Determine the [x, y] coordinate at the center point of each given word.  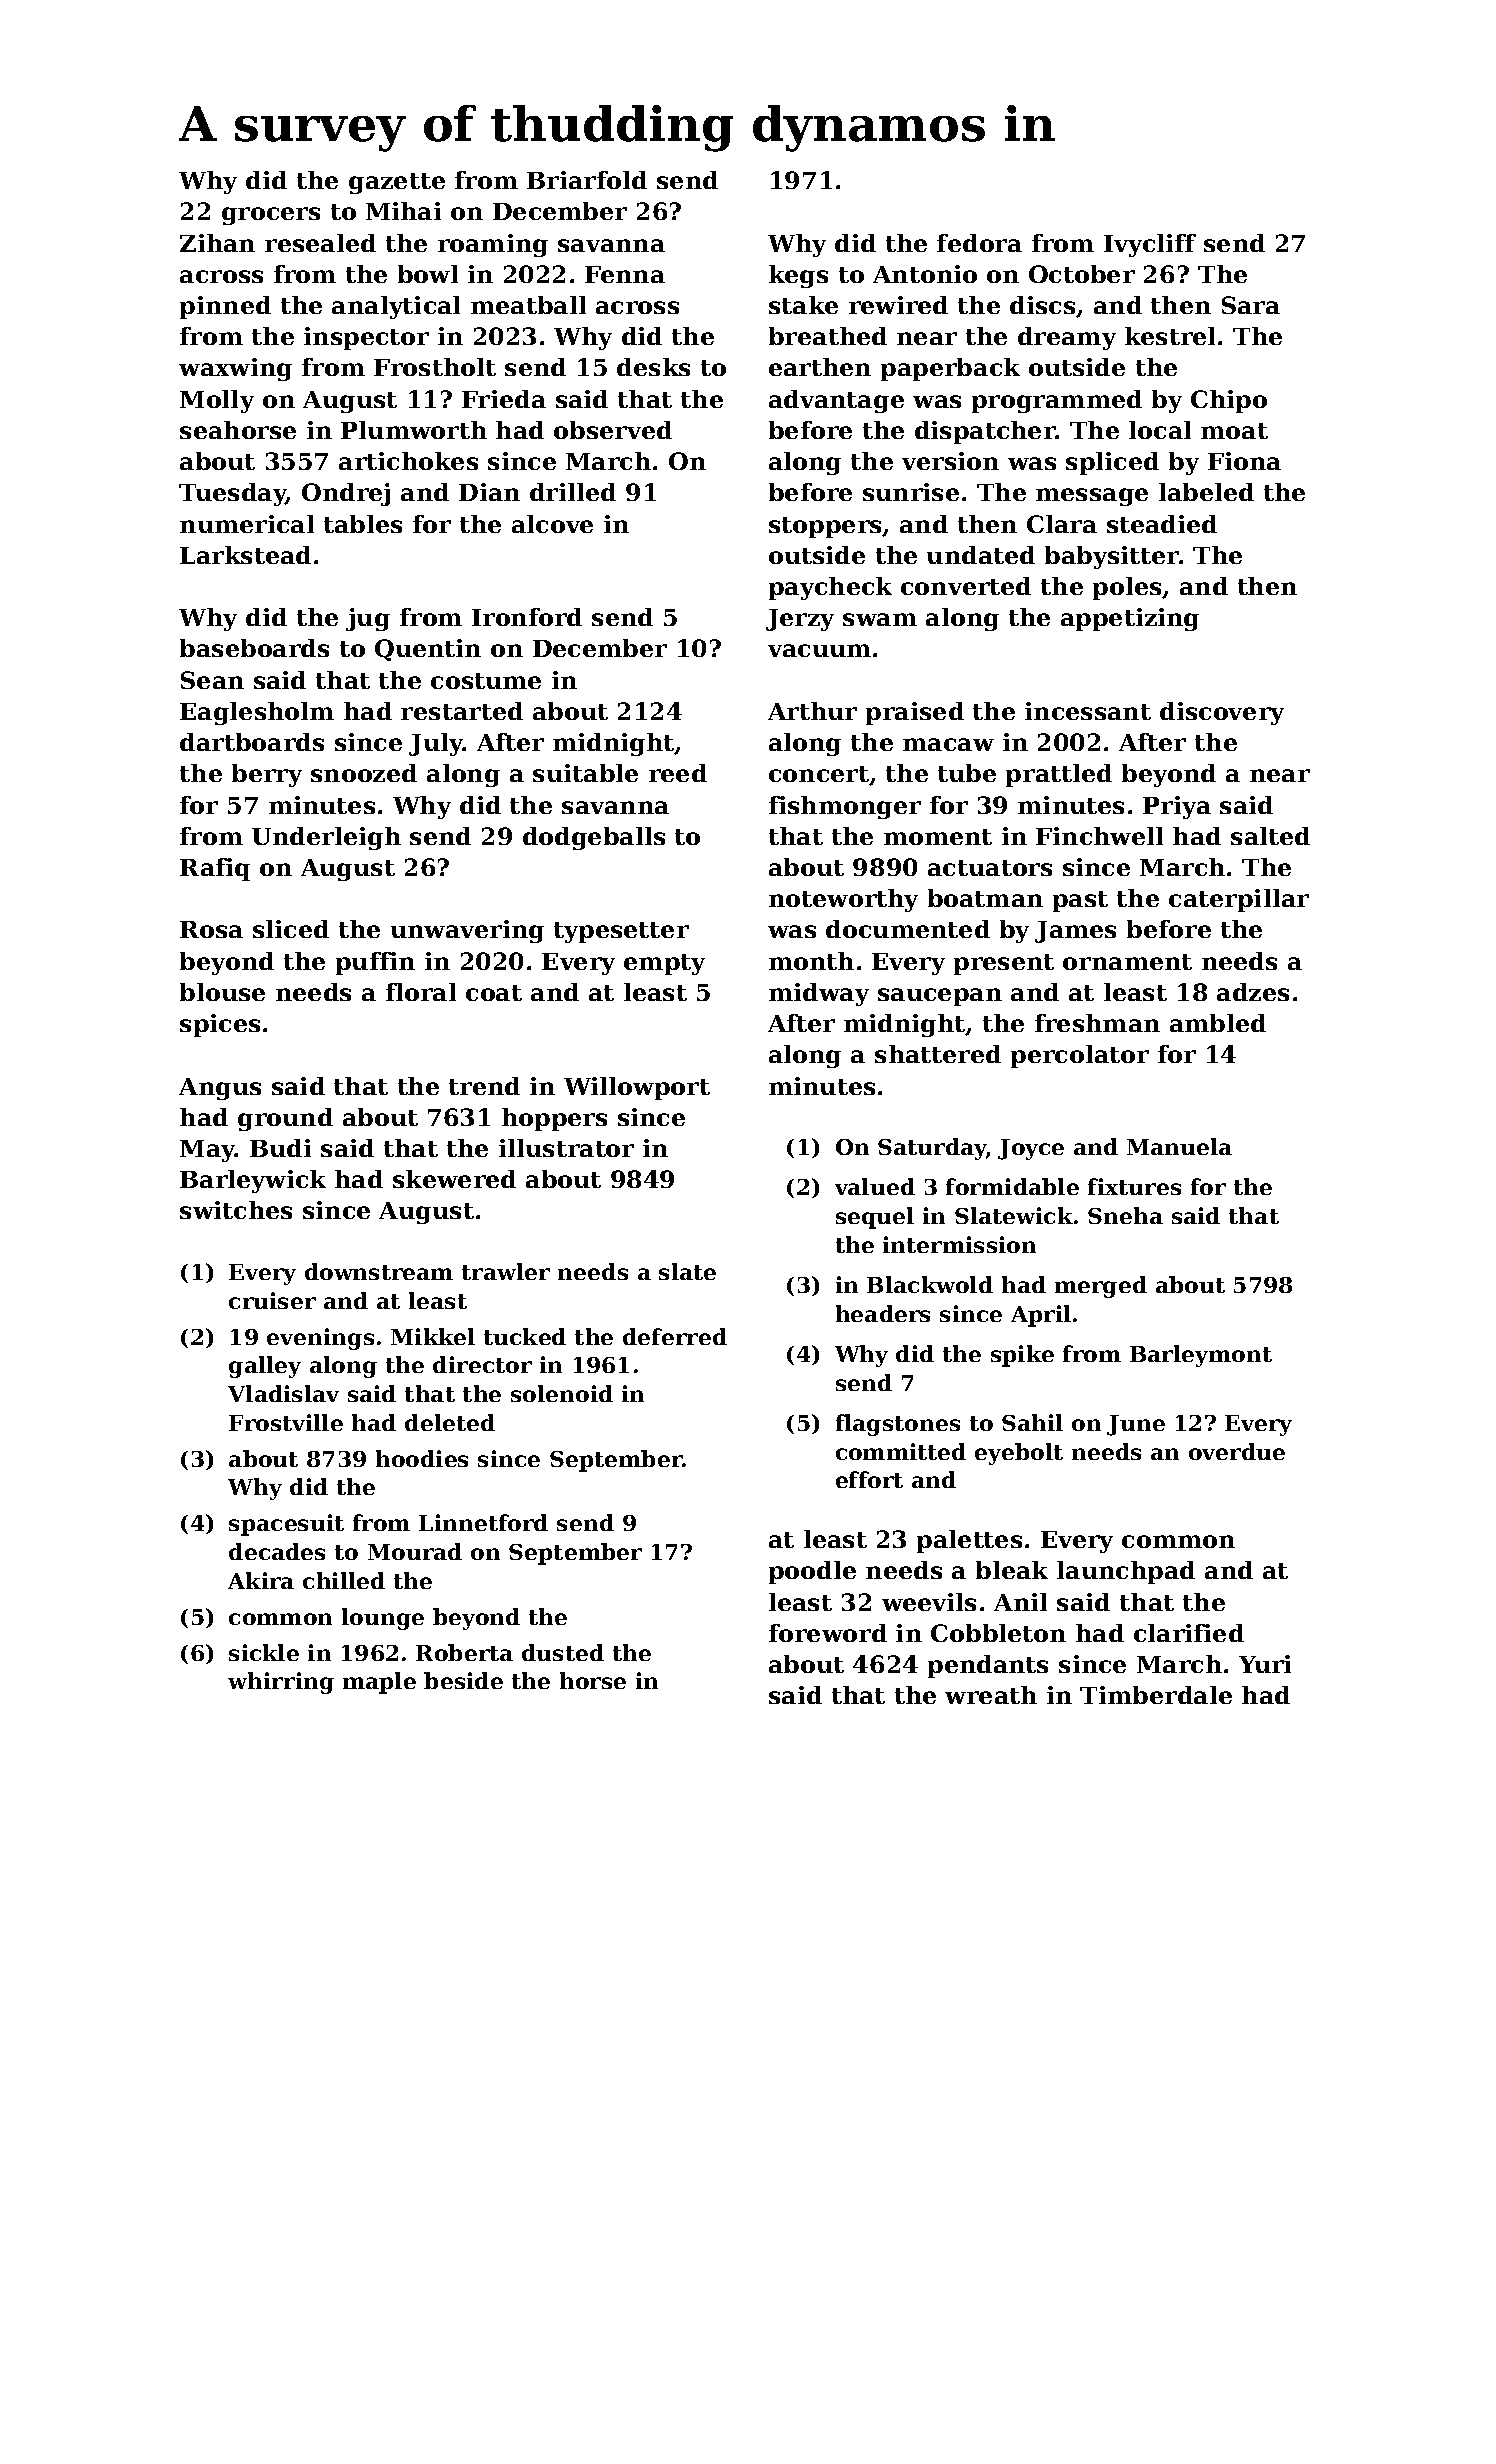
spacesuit [286, 1525]
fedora [979, 243]
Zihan [217, 243]
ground [285, 1119]
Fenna [625, 274]
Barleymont [1201, 1356]
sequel [875, 1218]
